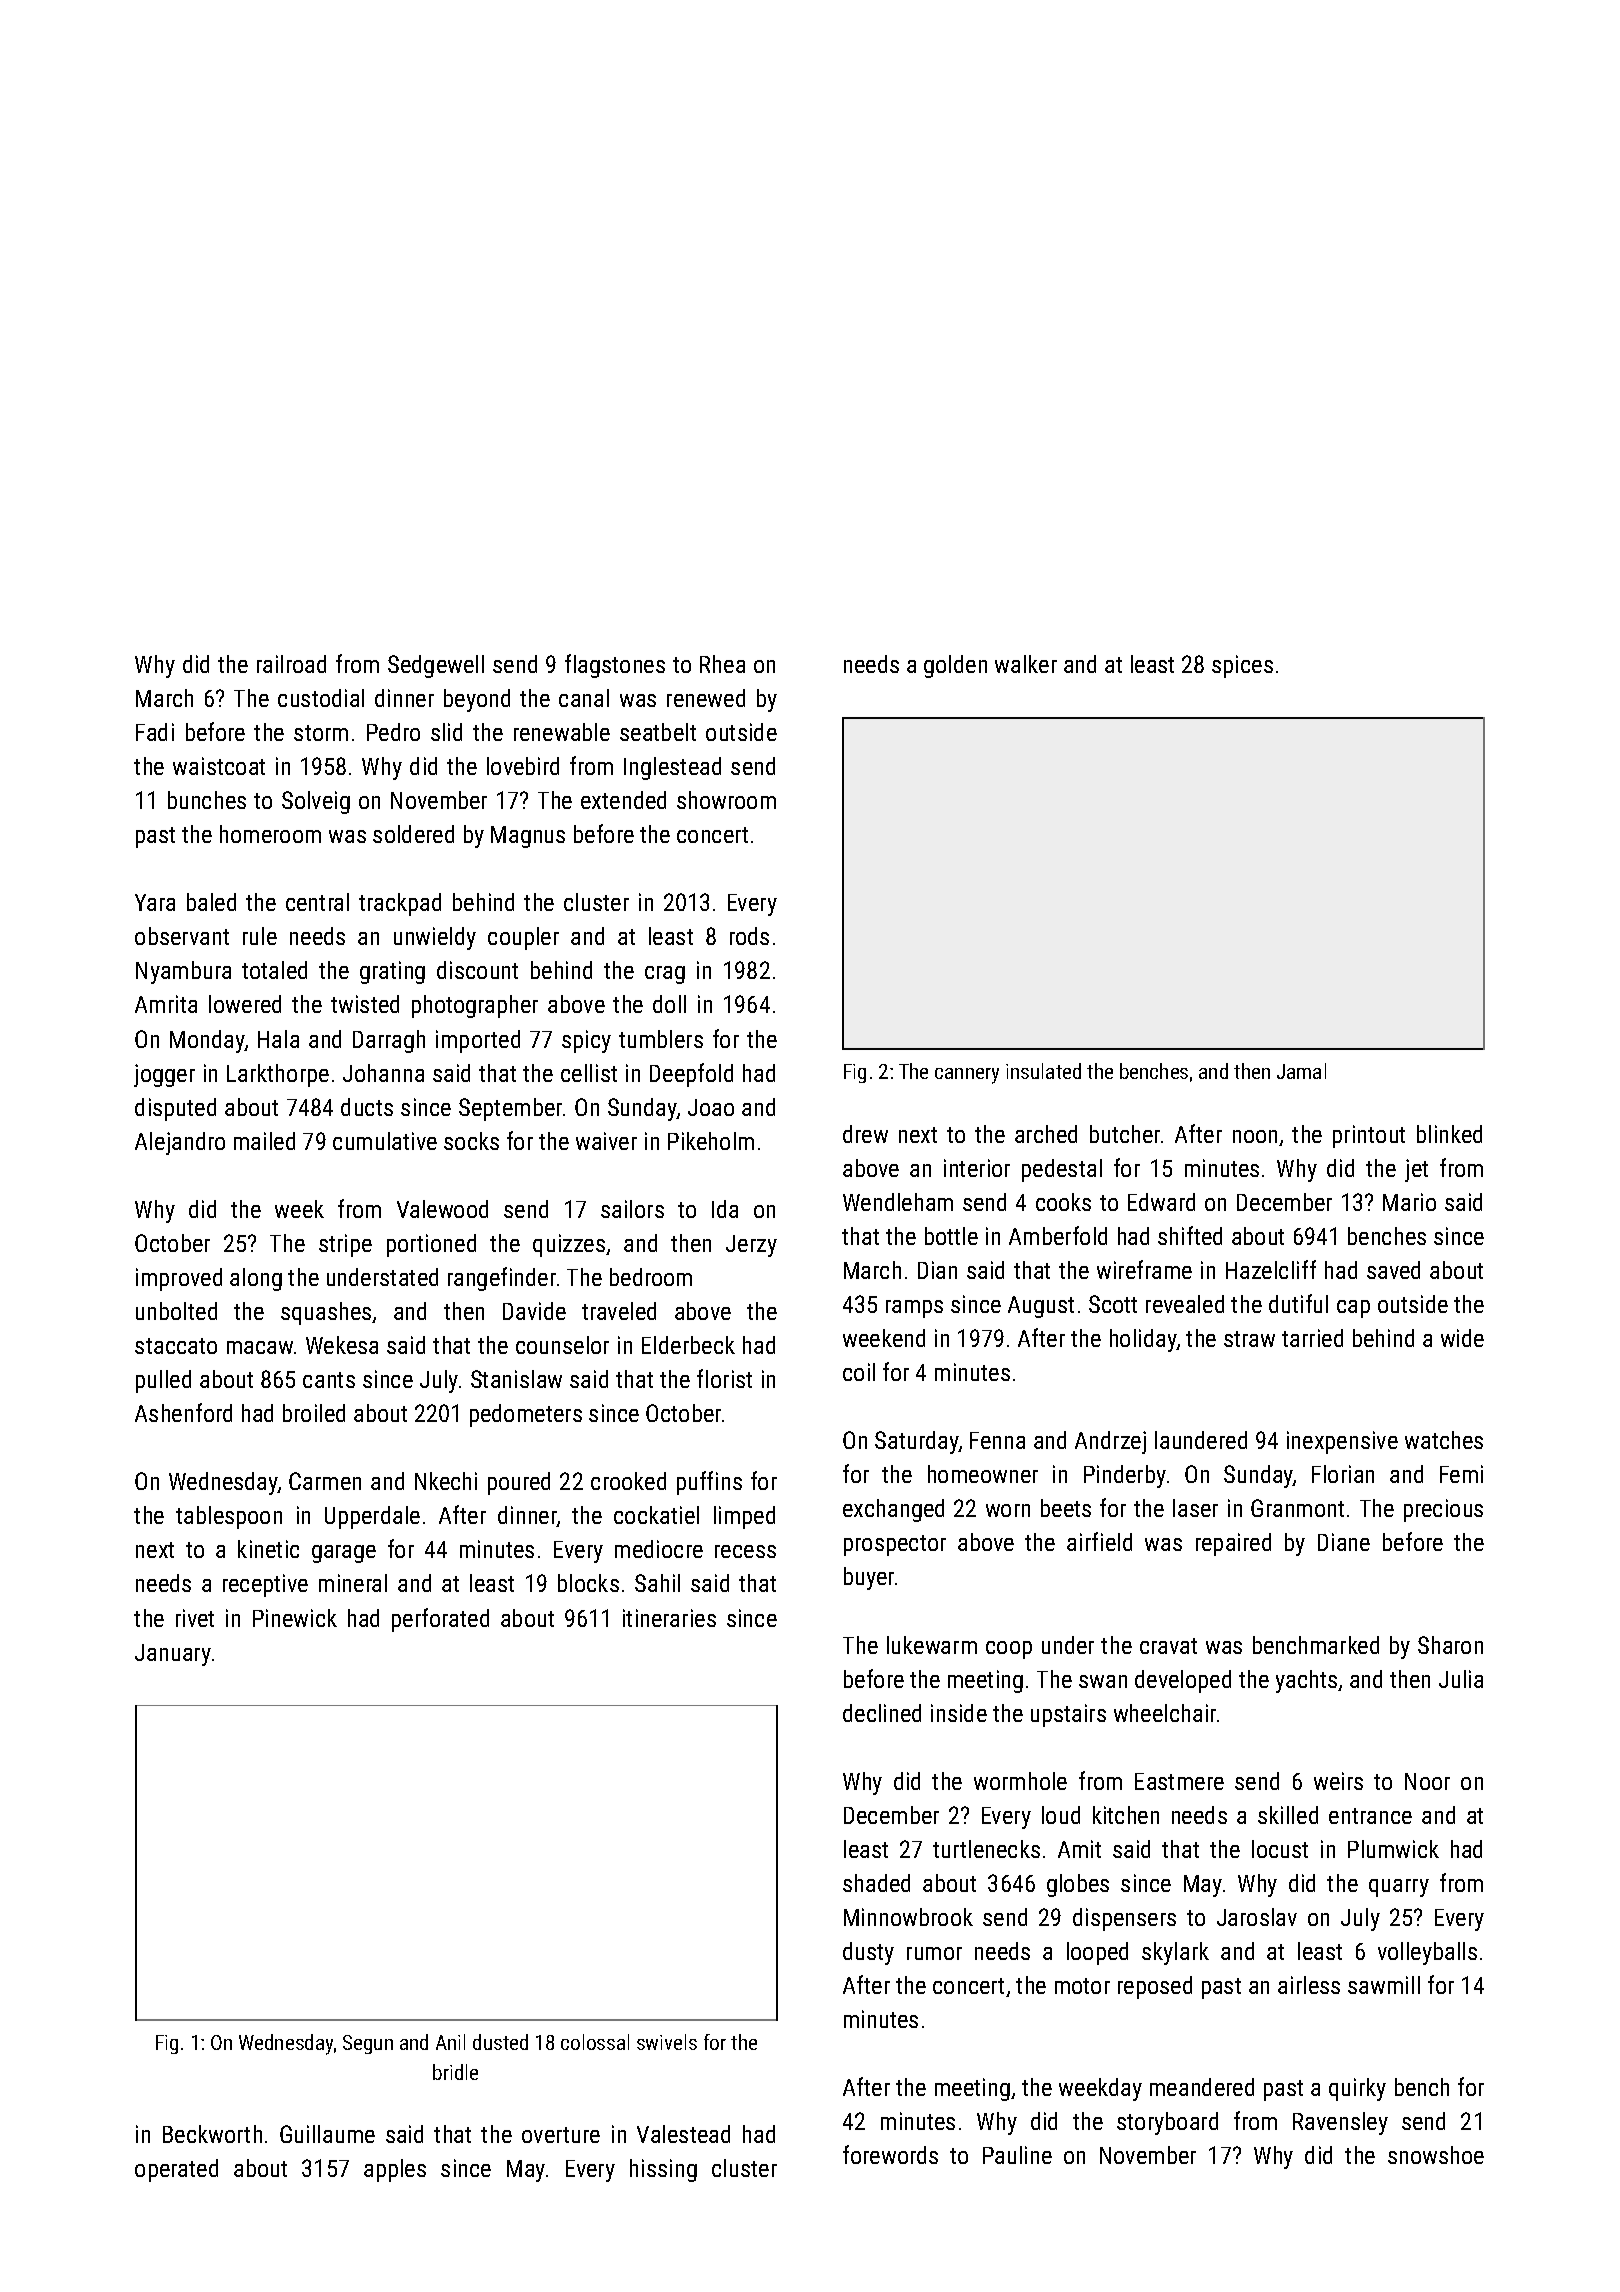 The image size is (1620, 2292). Describe the element at coordinates (1393, 1849) in the screenshot. I see `Plumwick` at that location.
